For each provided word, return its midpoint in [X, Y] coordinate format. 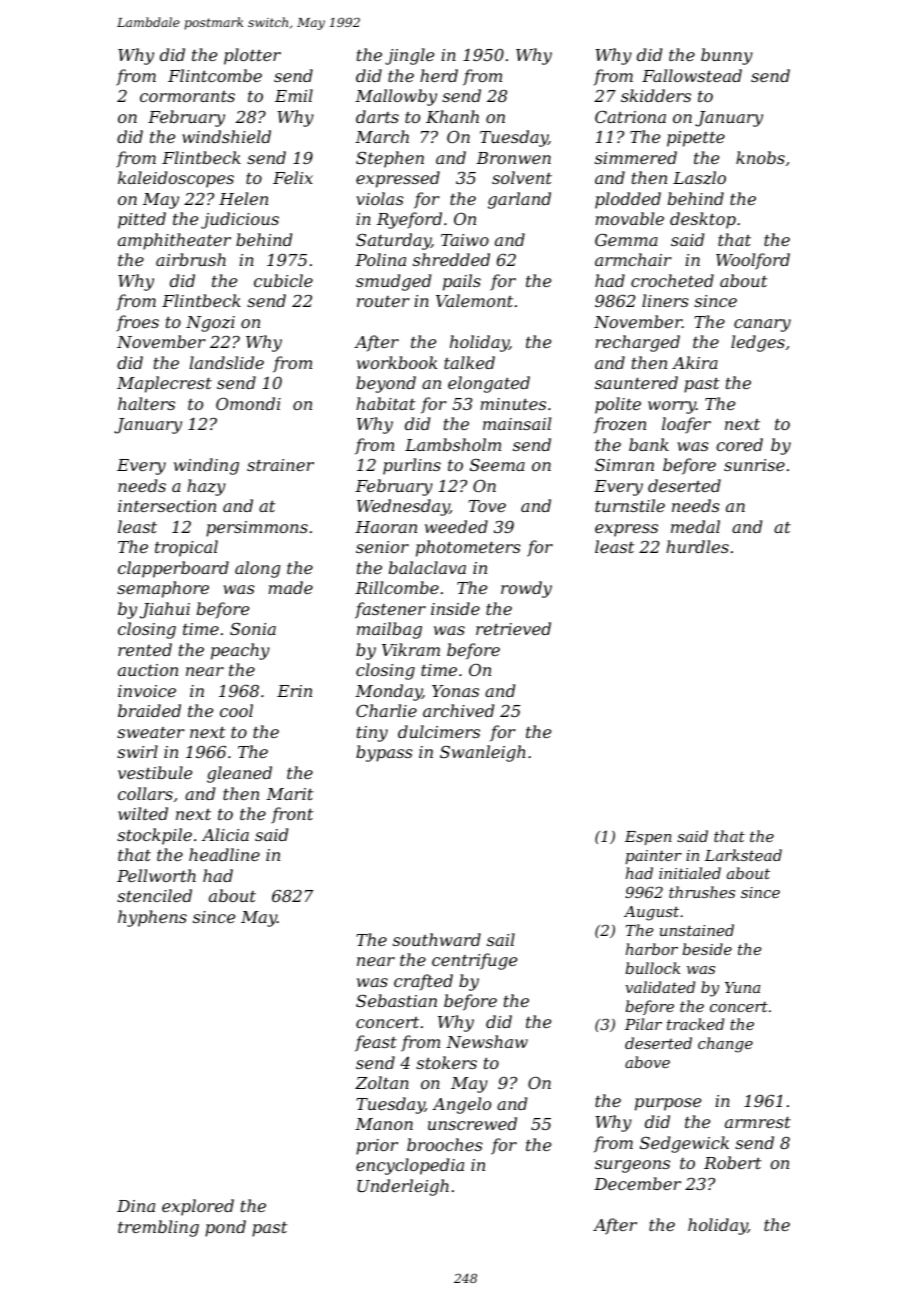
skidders [656, 95]
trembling [158, 1228]
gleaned [239, 774]
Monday [388, 692]
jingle [409, 56]
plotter [252, 56]
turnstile [630, 505]
